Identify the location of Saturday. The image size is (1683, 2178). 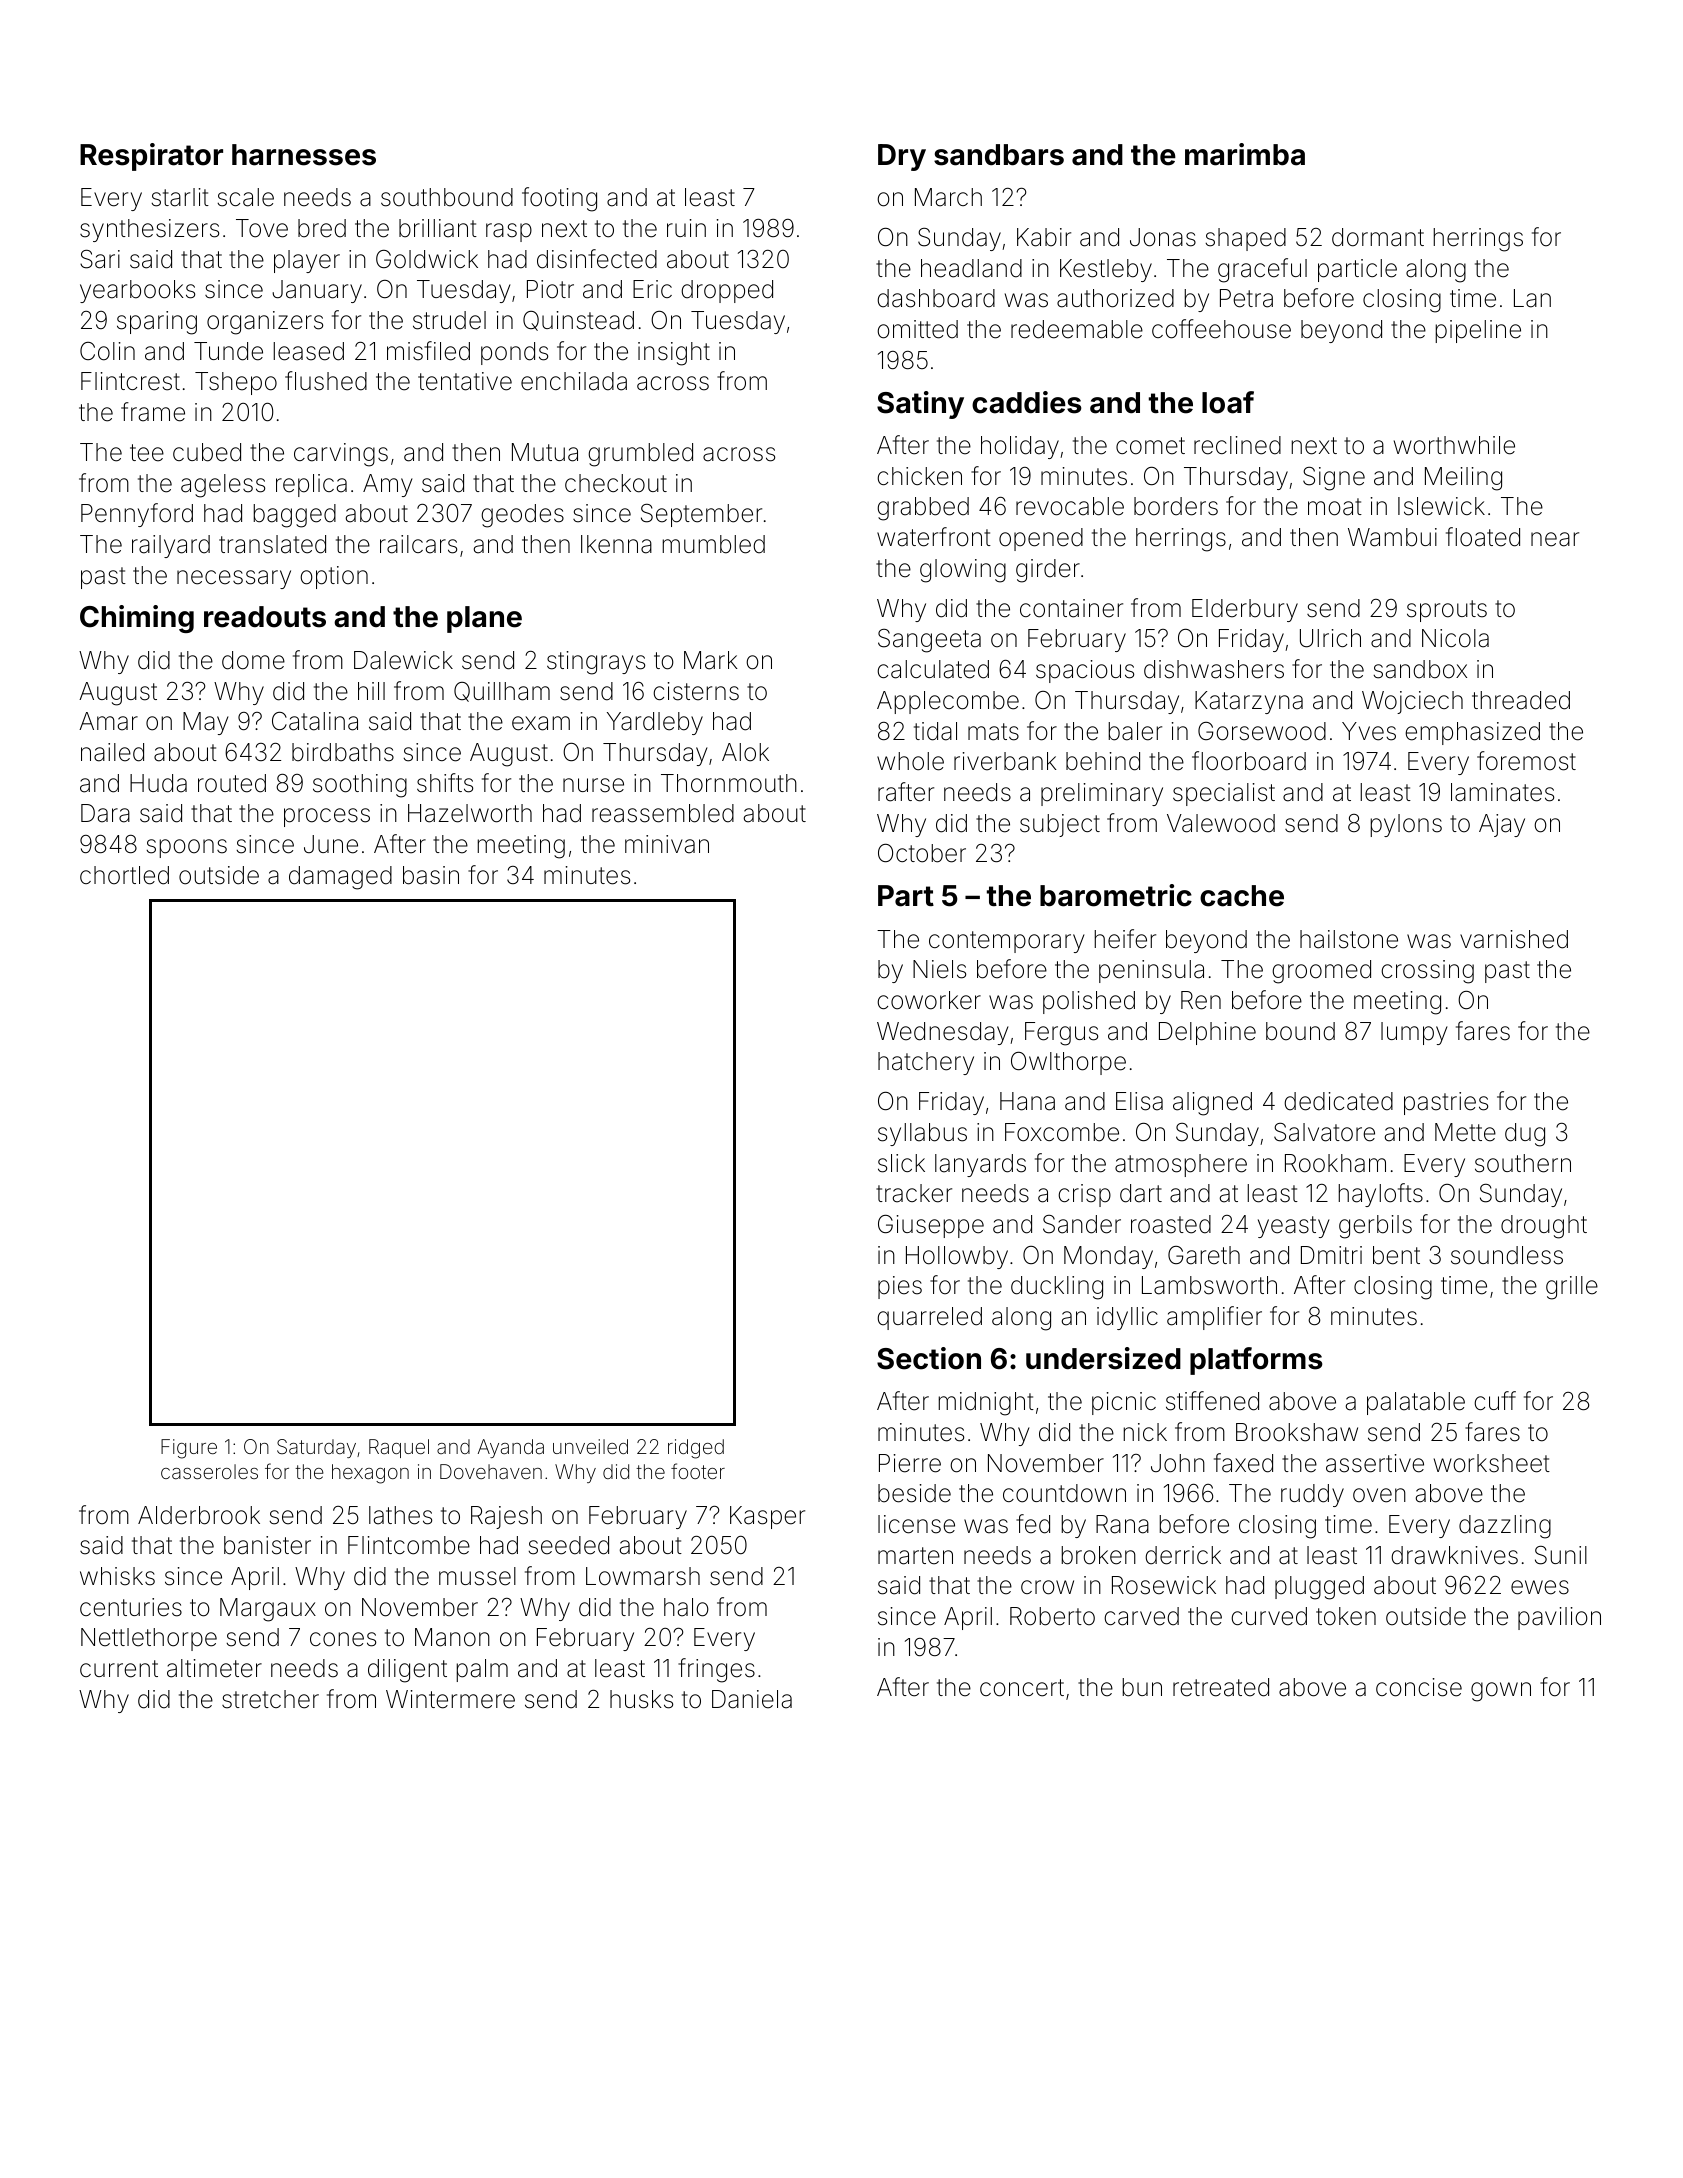
(316, 1448).
